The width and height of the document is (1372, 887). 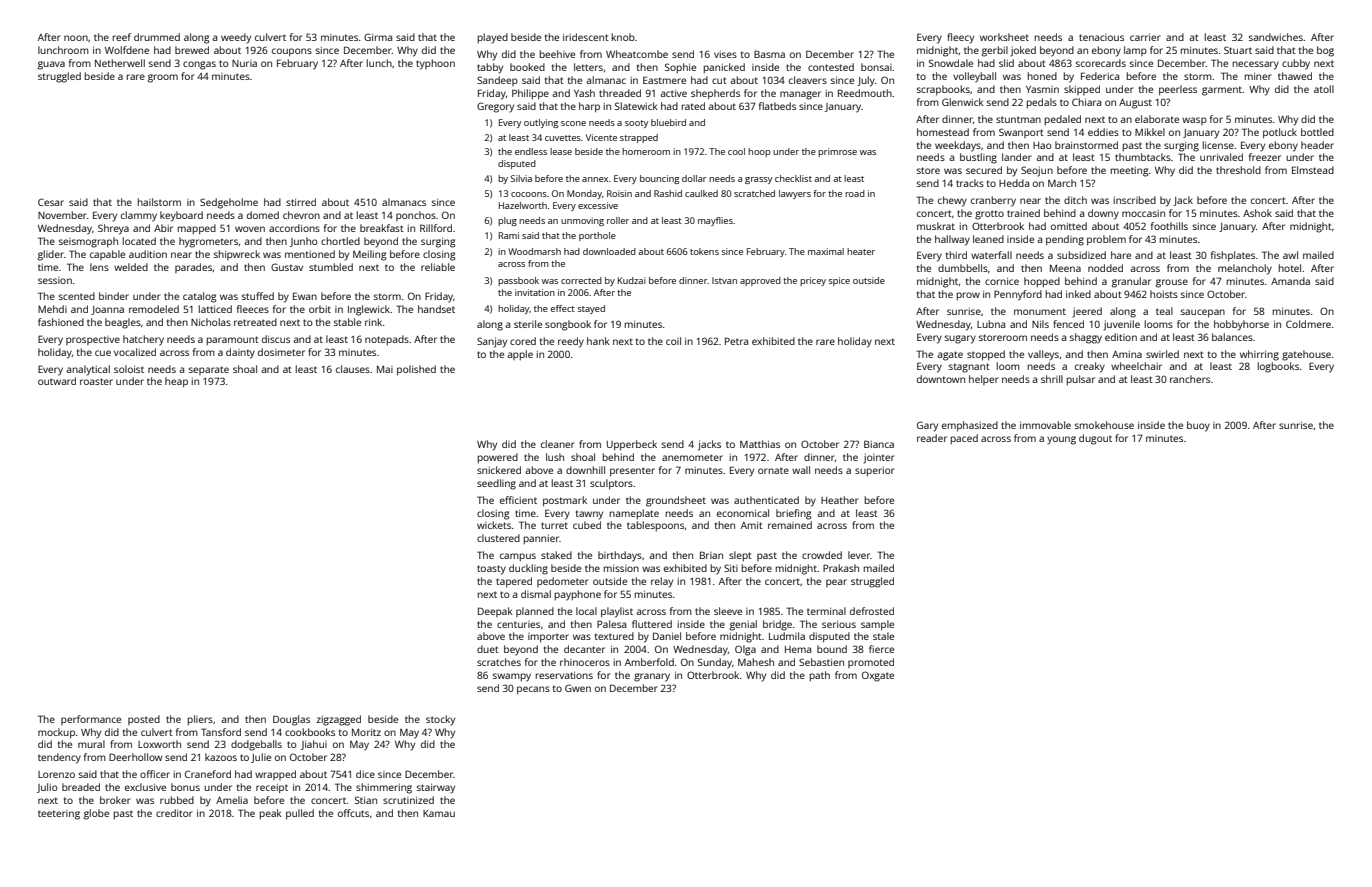 I want to click on groom, so click(x=163, y=78).
